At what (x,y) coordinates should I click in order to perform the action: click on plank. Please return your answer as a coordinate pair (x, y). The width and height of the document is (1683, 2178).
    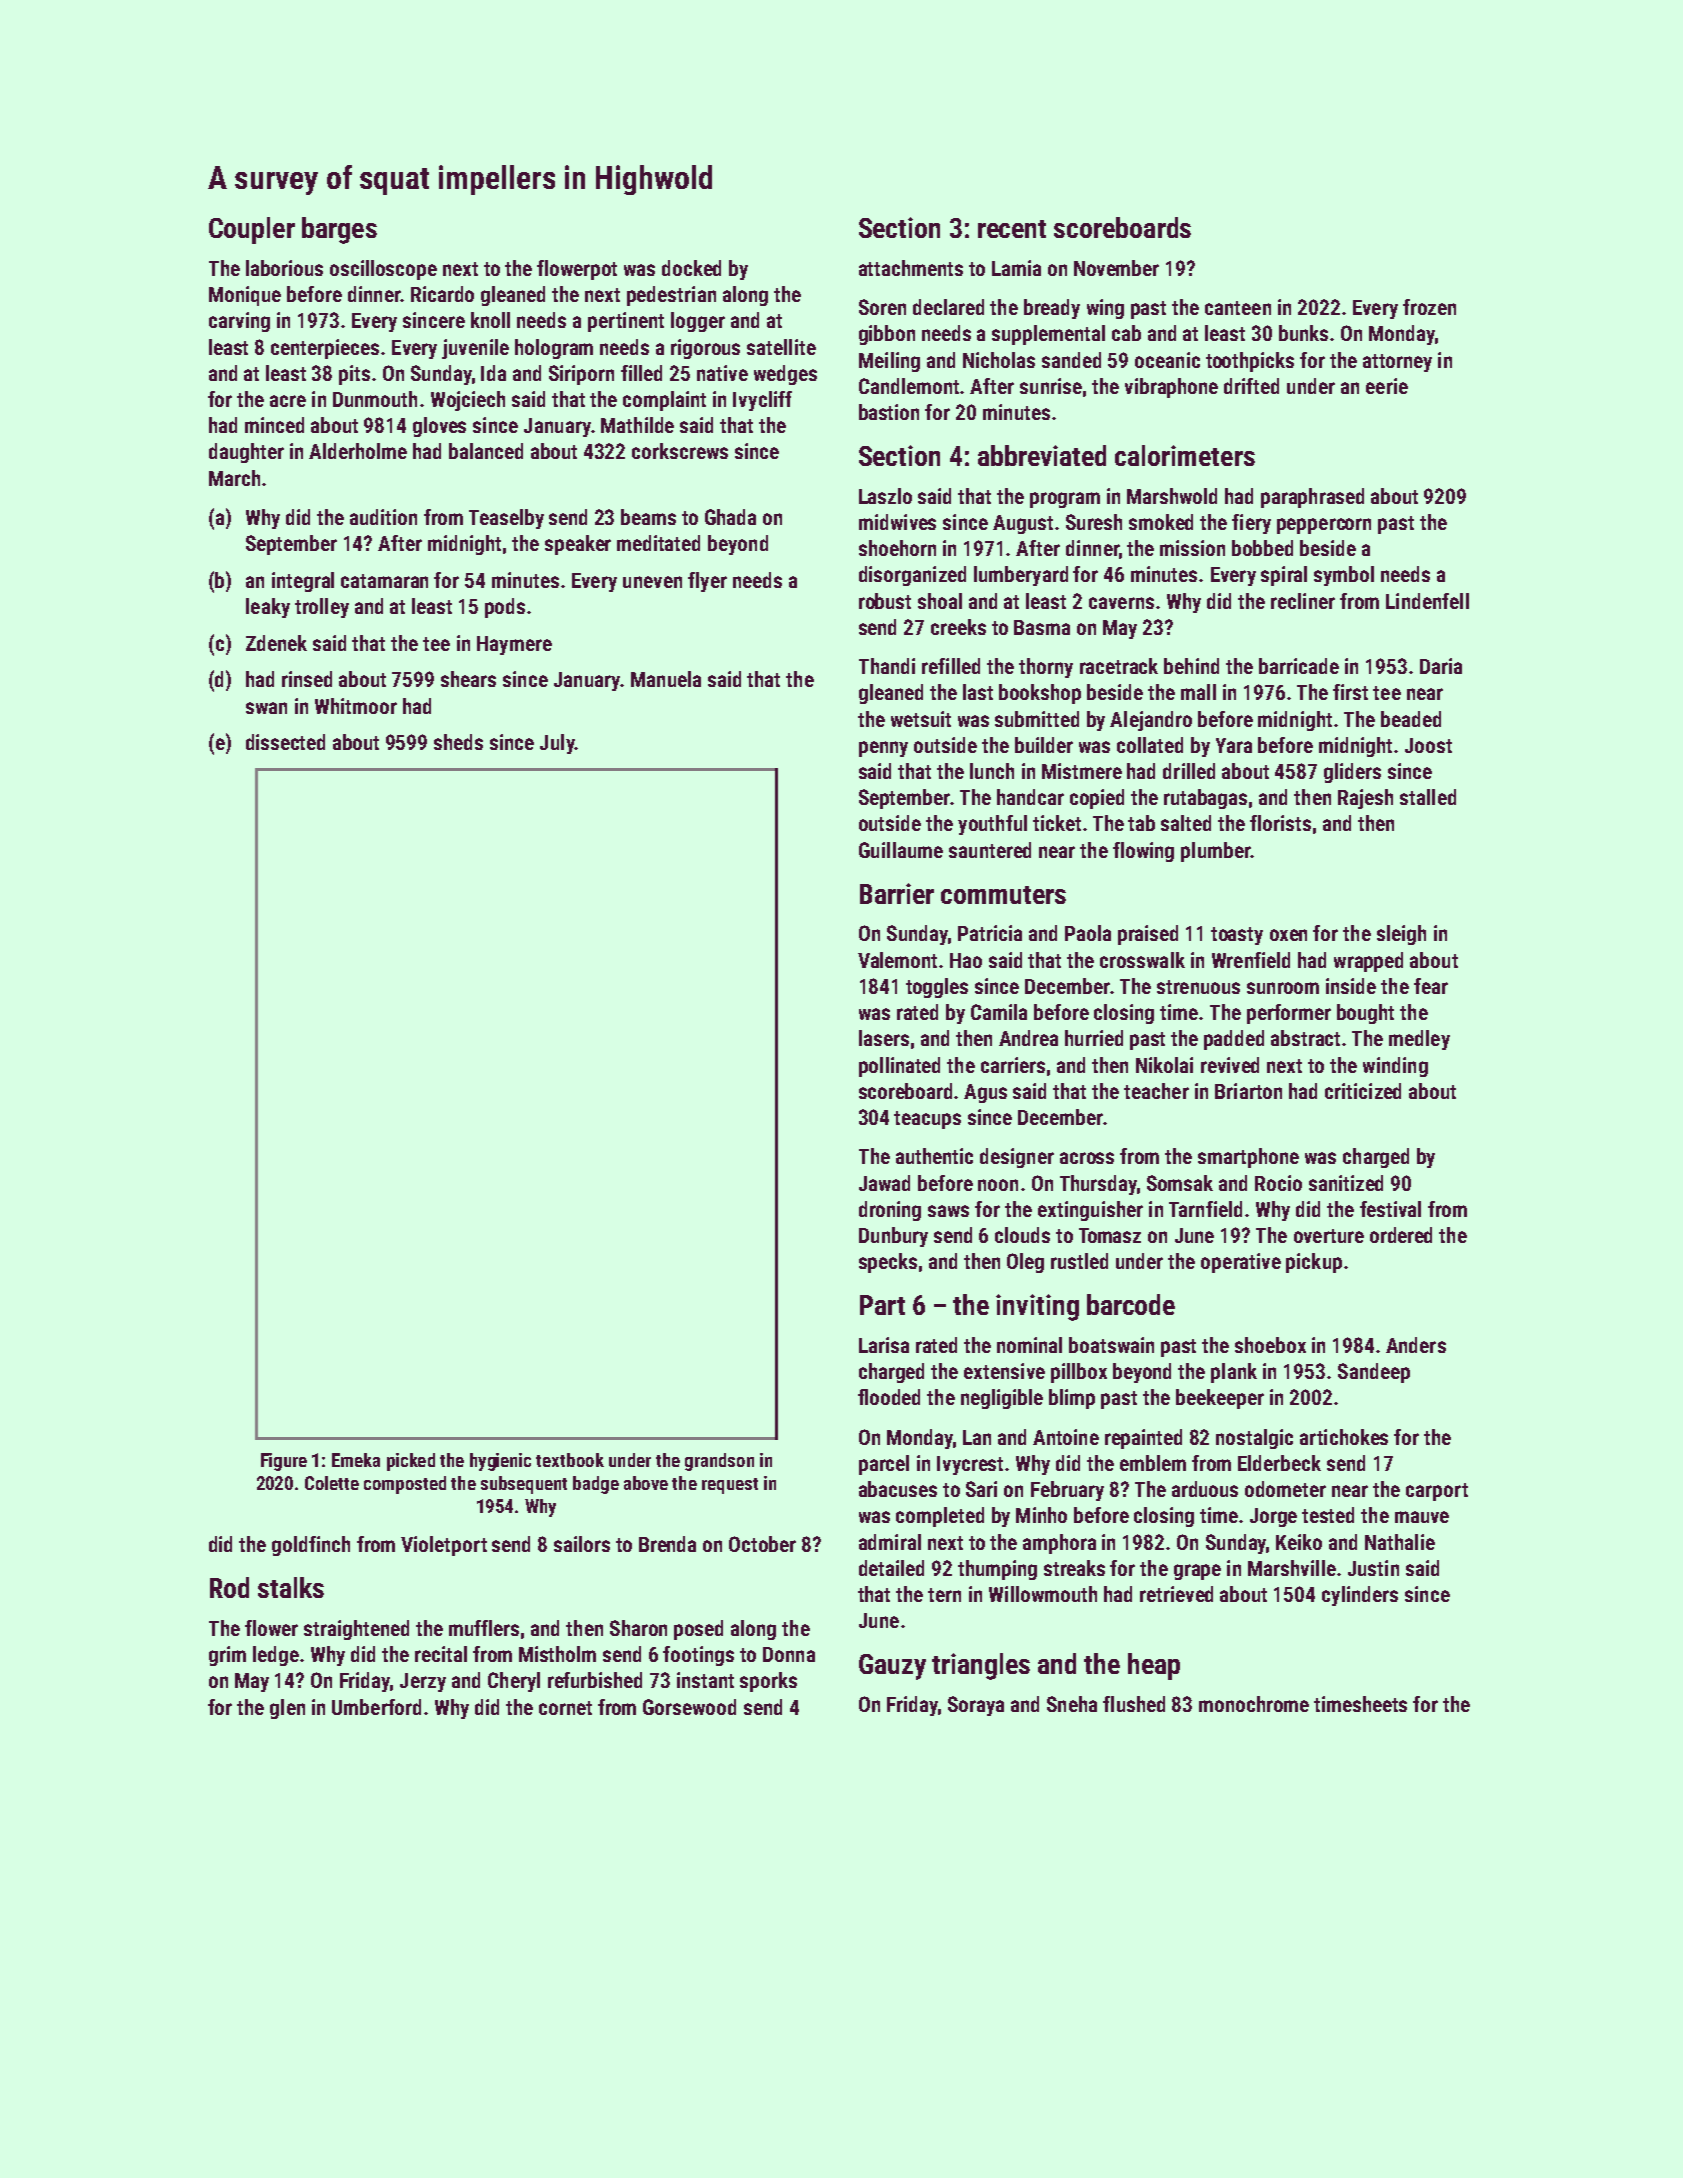
    Looking at the image, I should click on (1234, 1373).
